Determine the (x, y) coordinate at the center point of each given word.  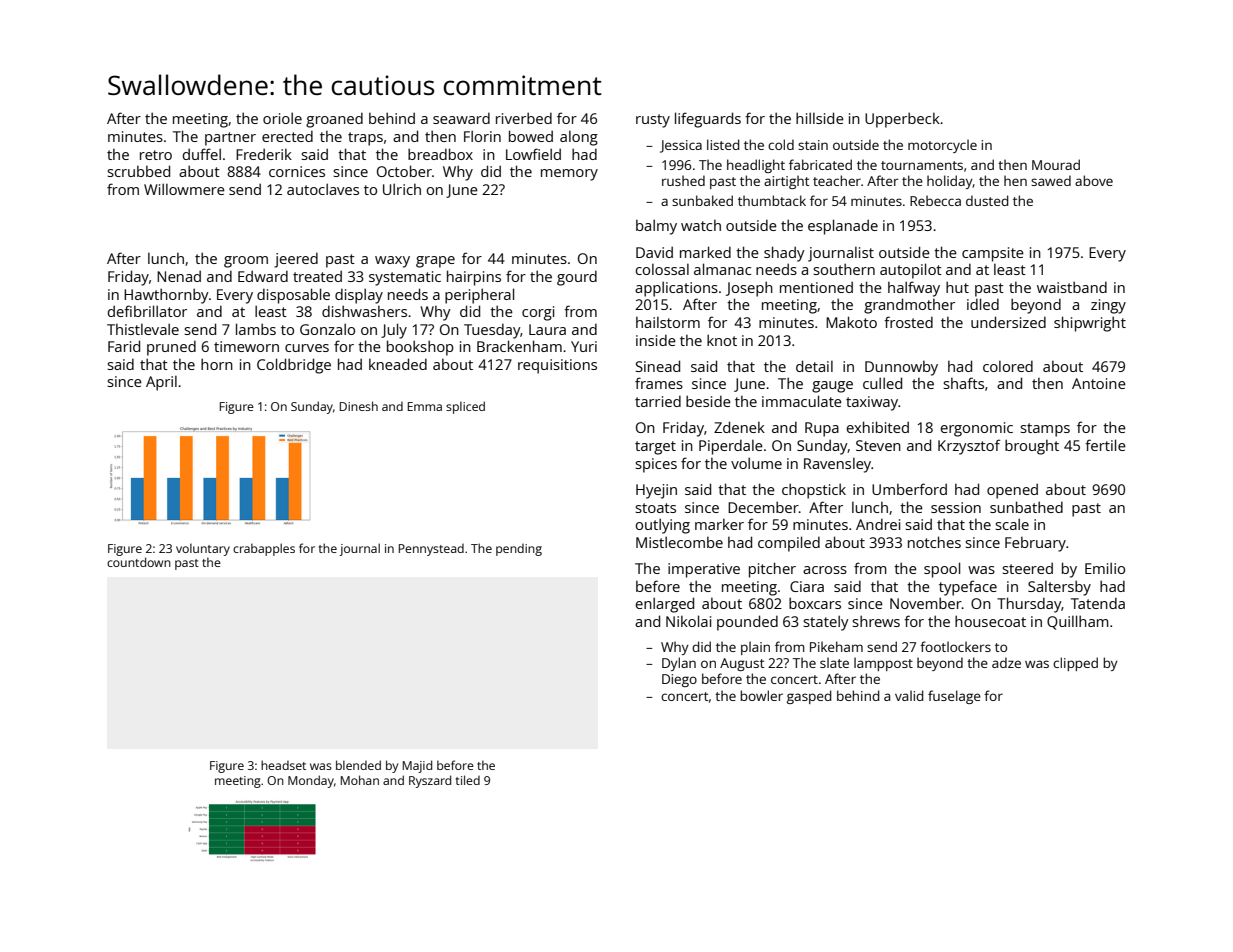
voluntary (203, 549)
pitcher (772, 570)
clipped (1075, 664)
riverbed (524, 118)
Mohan (360, 780)
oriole (282, 118)
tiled (468, 780)
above (1094, 180)
